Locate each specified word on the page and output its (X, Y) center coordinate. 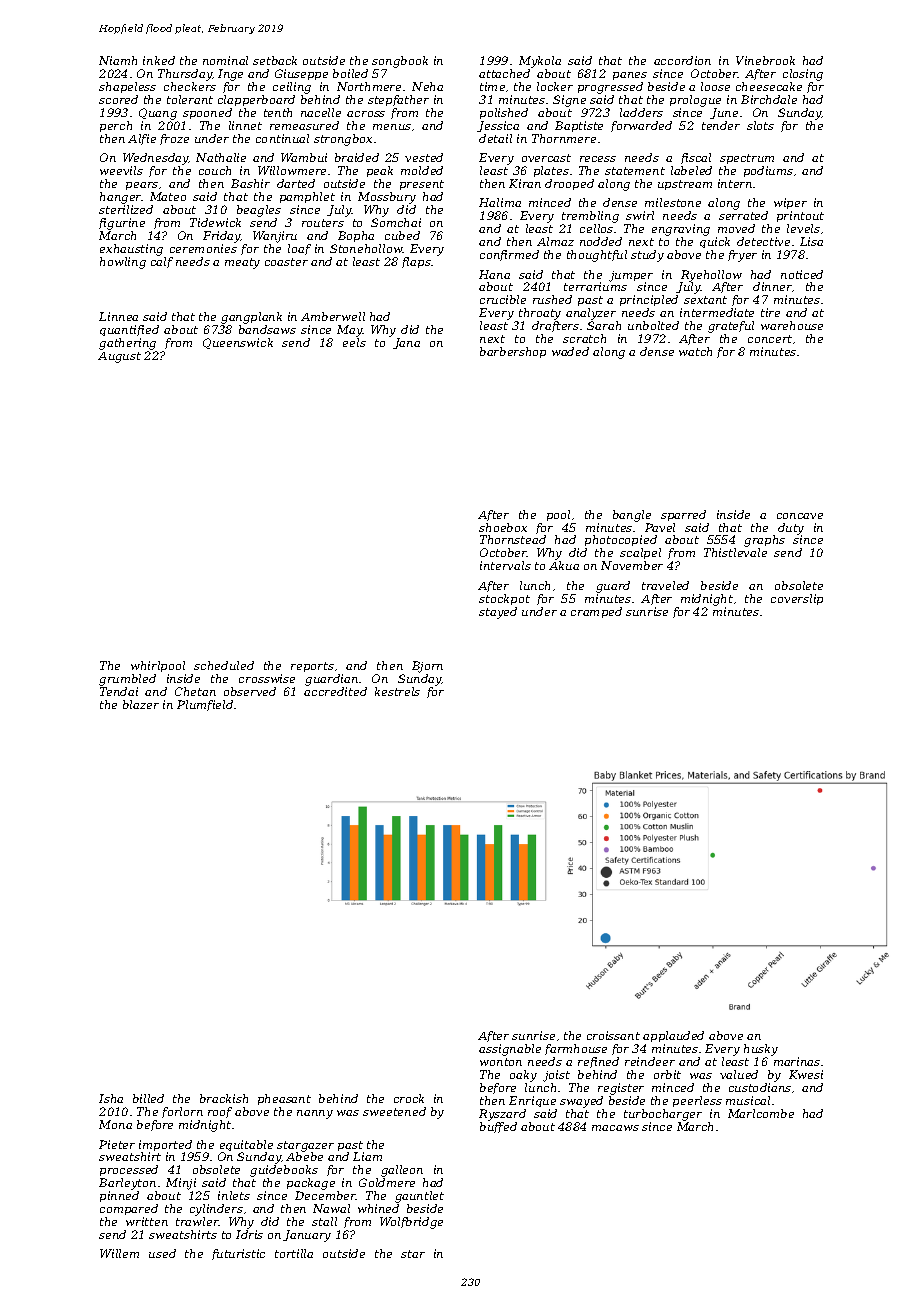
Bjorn (427, 667)
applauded (673, 1036)
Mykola (540, 62)
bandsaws (267, 329)
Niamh (118, 60)
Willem (119, 1253)
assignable (510, 1050)
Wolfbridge (411, 1223)
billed (148, 1098)
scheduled (224, 665)
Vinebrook (765, 60)
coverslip (797, 599)
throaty (540, 314)
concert (770, 339)
